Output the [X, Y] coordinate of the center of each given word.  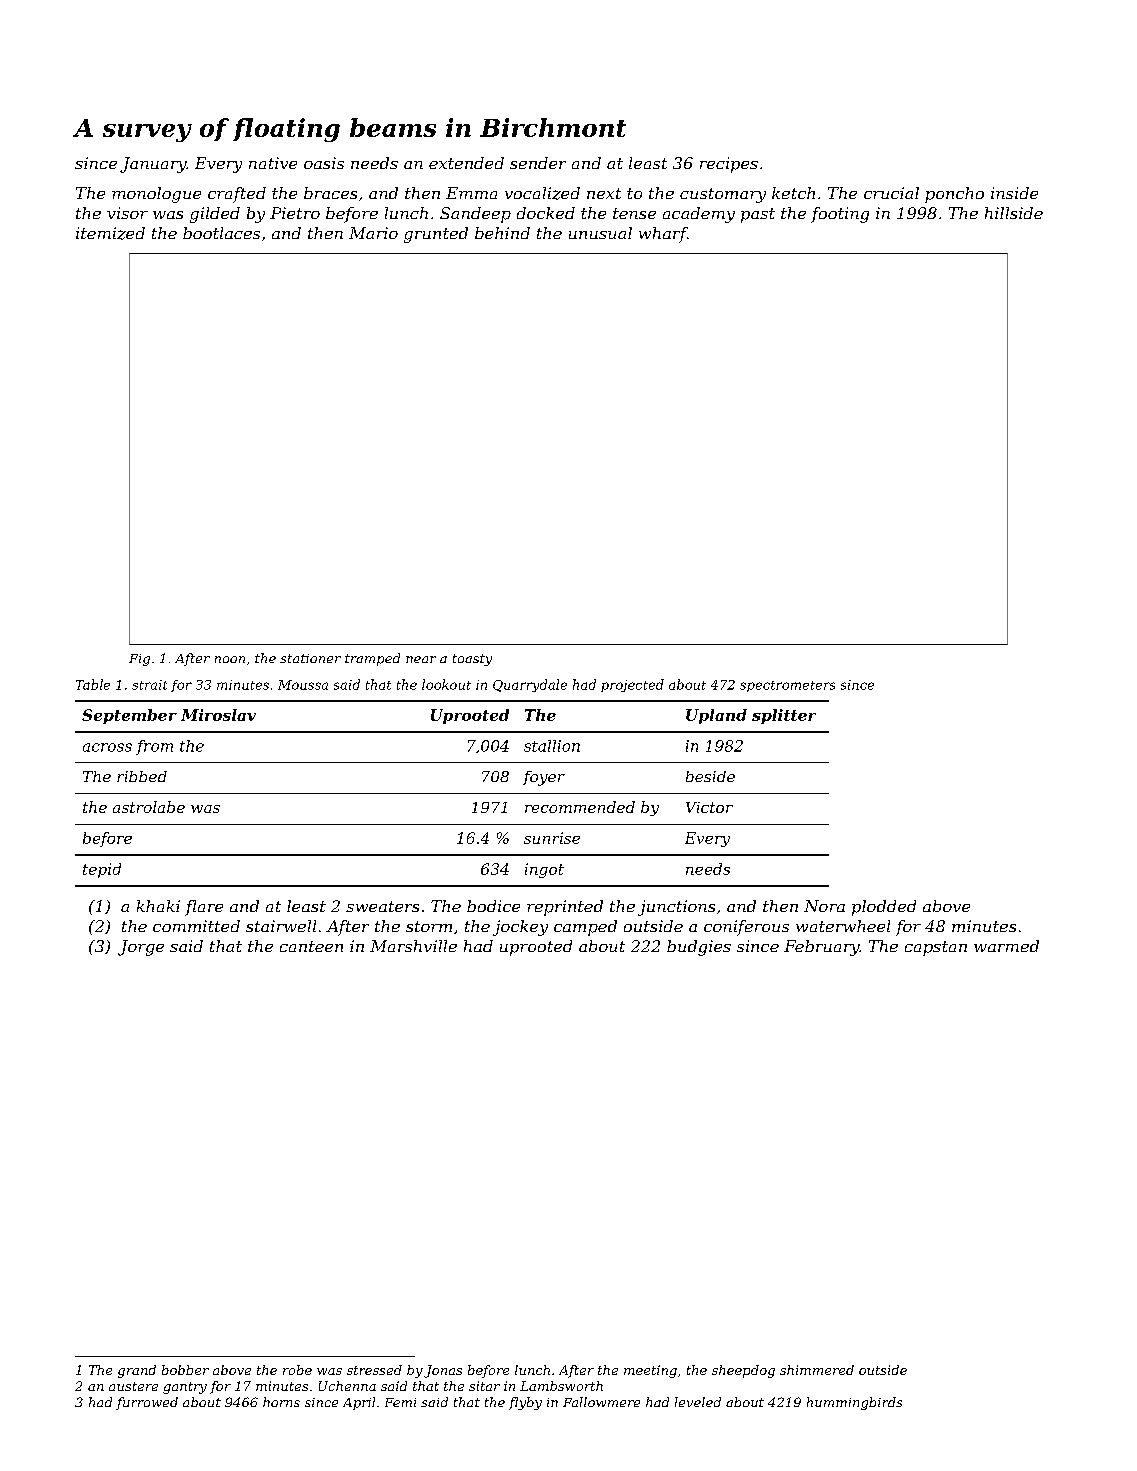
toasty [472, 660]
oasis [324, 163]
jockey [520, 928]
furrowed [147, 1403]
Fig [139, 660]
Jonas [443, 1371]
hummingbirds [854, 1403]
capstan [936, 948]
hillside [1014, 213]
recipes [729, 165]
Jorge [141, 948]
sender [538, 163]
